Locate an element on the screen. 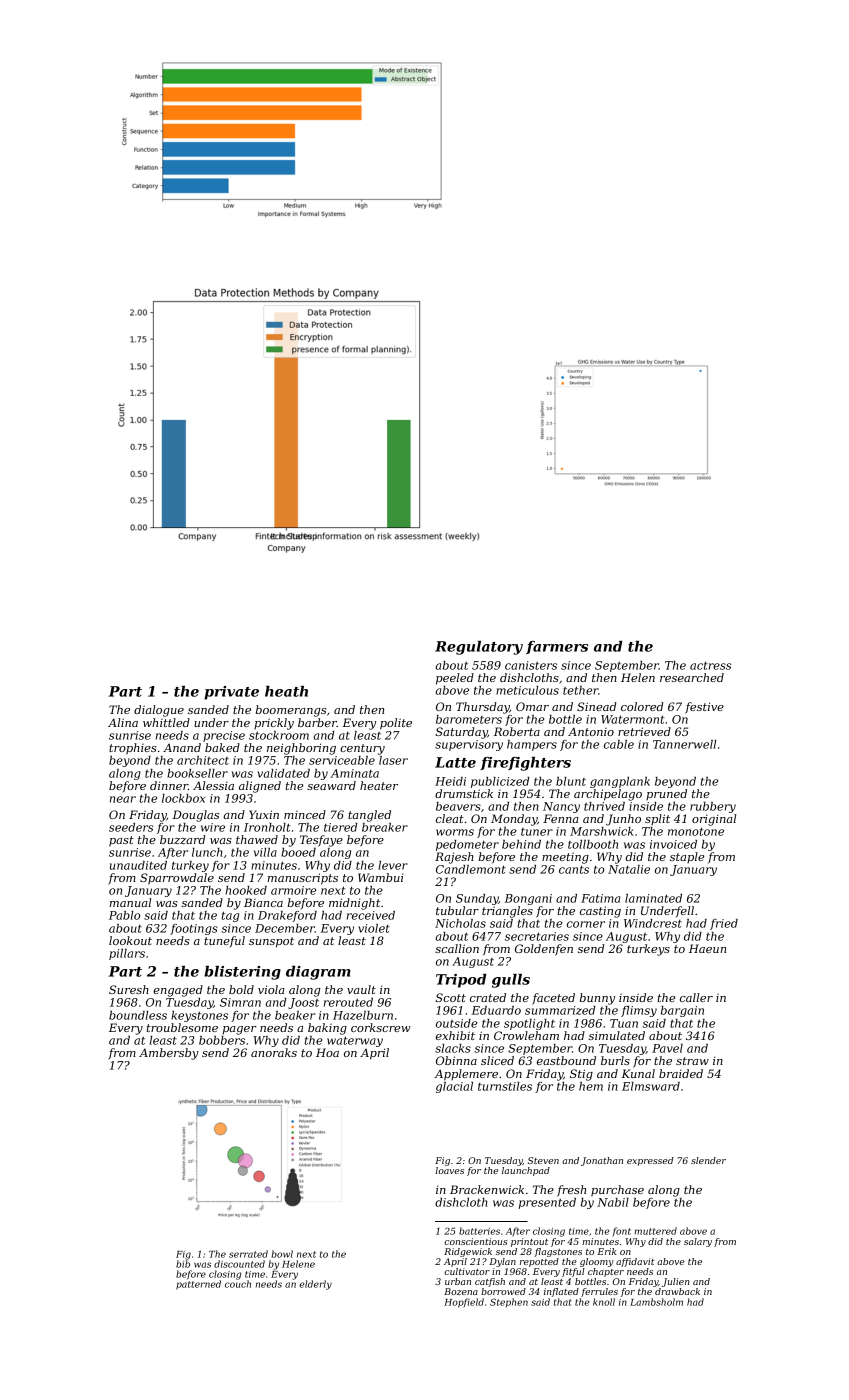 The height and width of the screenshot is (1400, 849). couch is located at coordinates (238, 1284).
